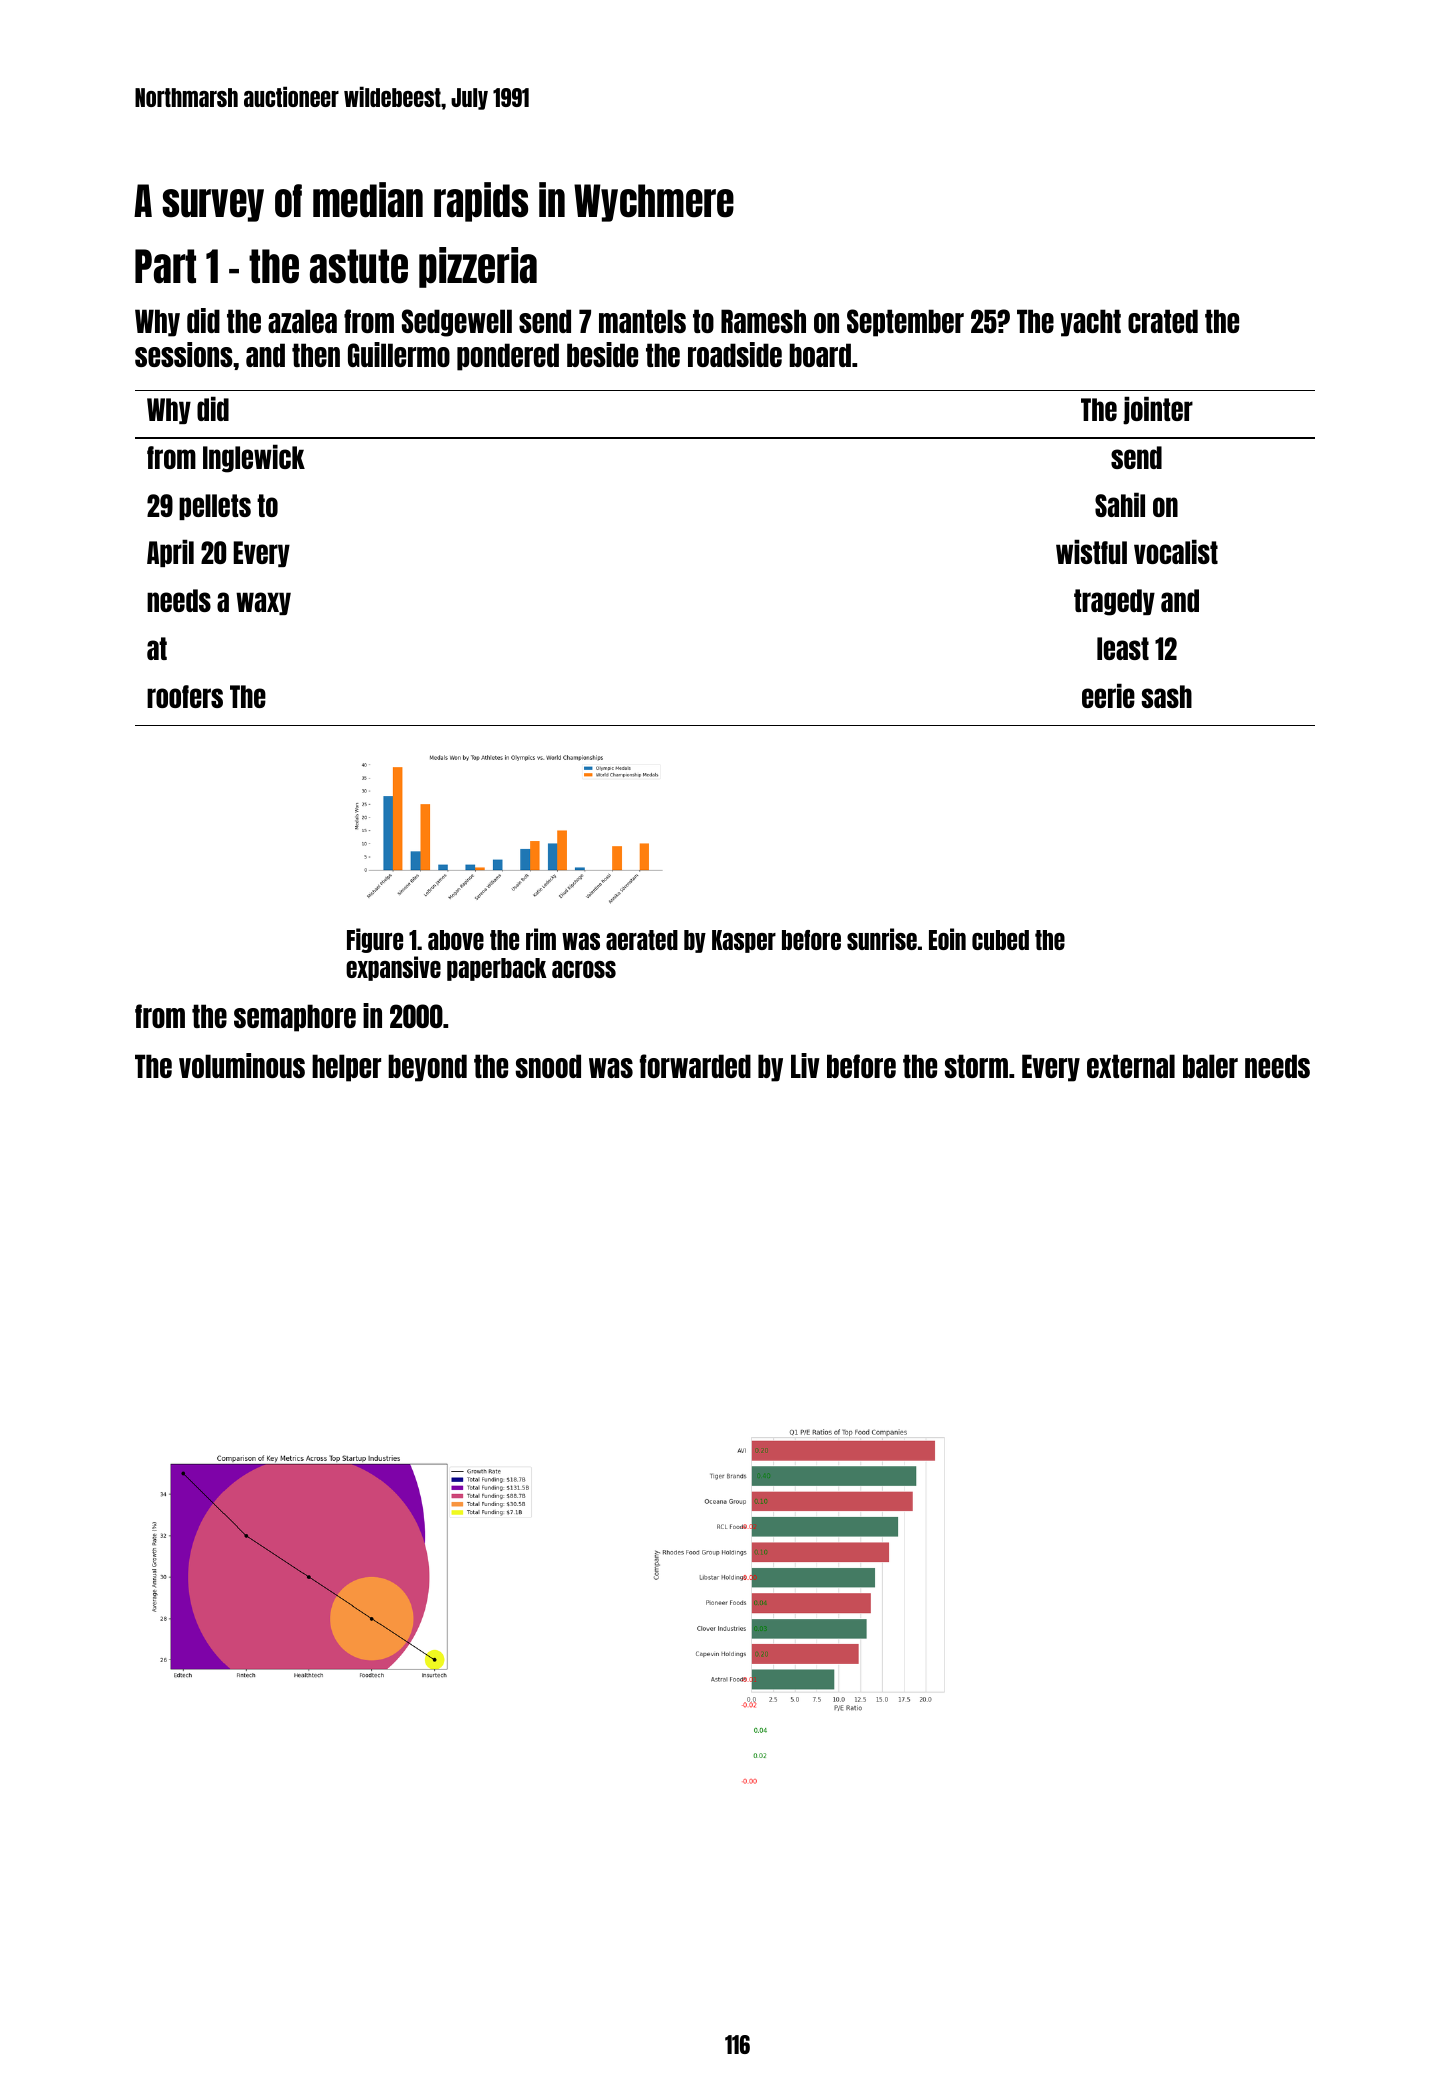 The width and height of the screenshot is (1450, 2100). What do you see at coordinates (1091, 323) in the screenshot?
I see `yacht` at bounding box center [1091, 323].
